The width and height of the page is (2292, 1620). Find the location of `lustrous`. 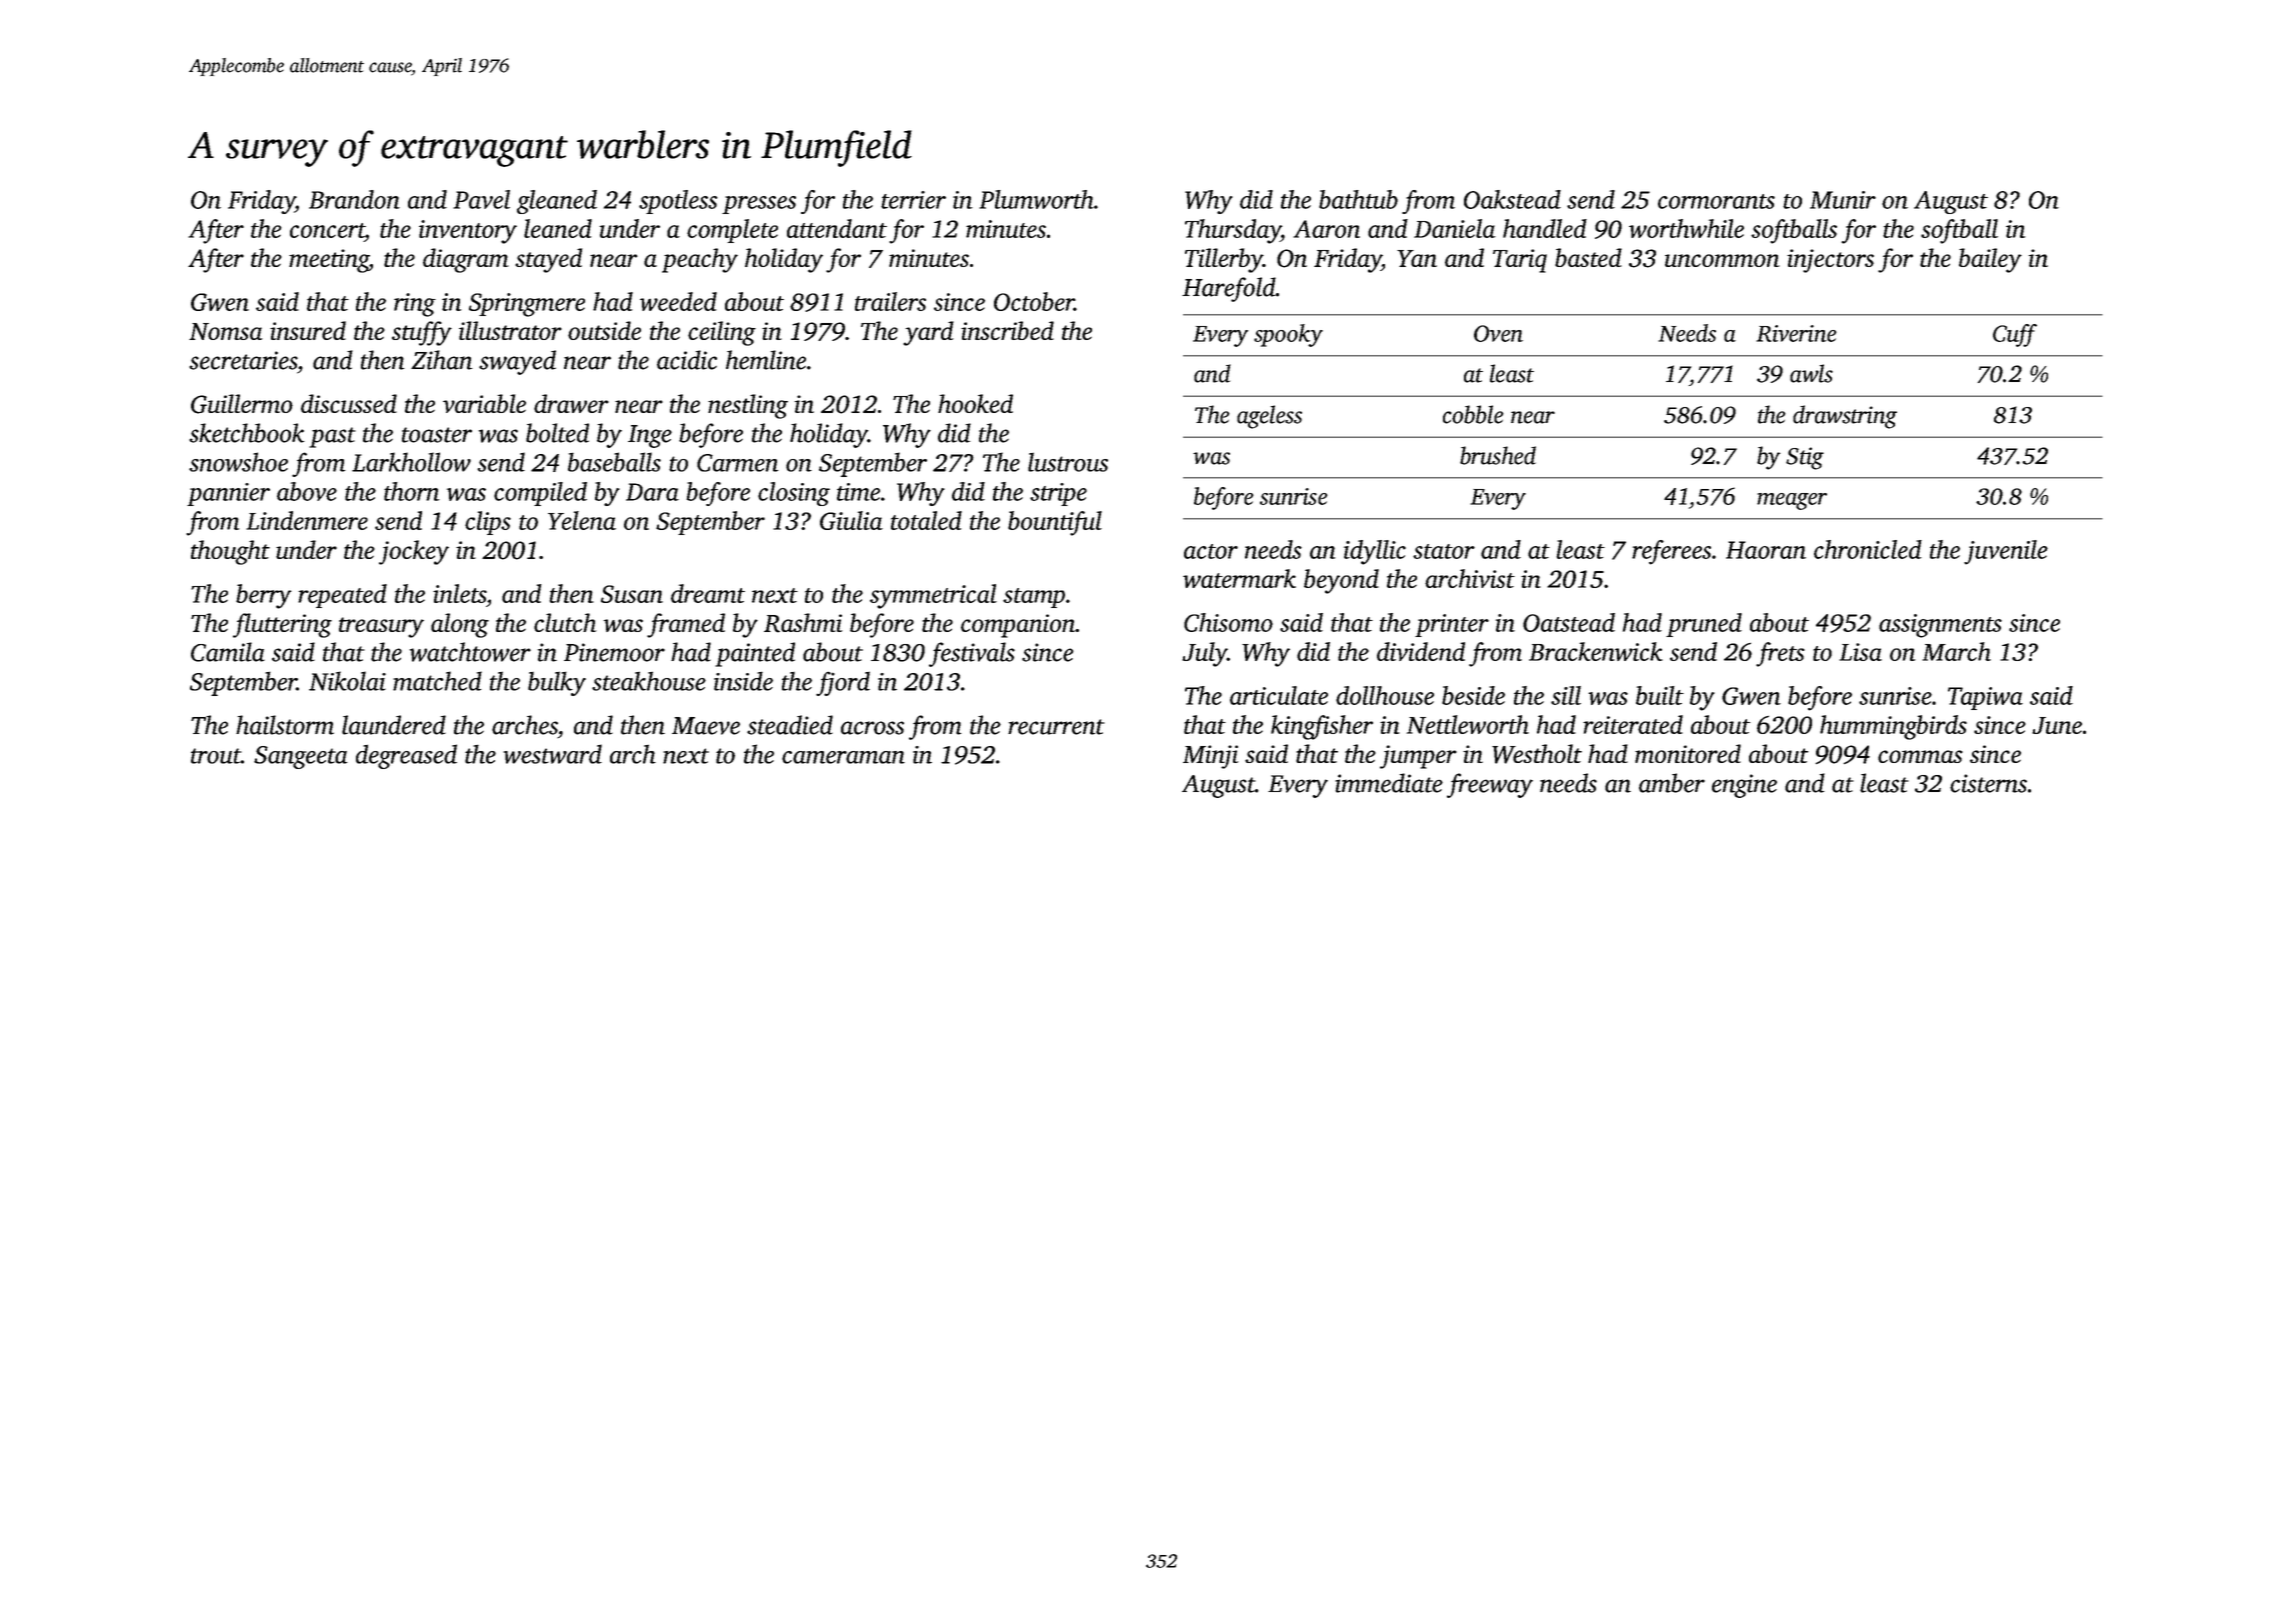

lustrous is located at coordinates (1068, 462).
